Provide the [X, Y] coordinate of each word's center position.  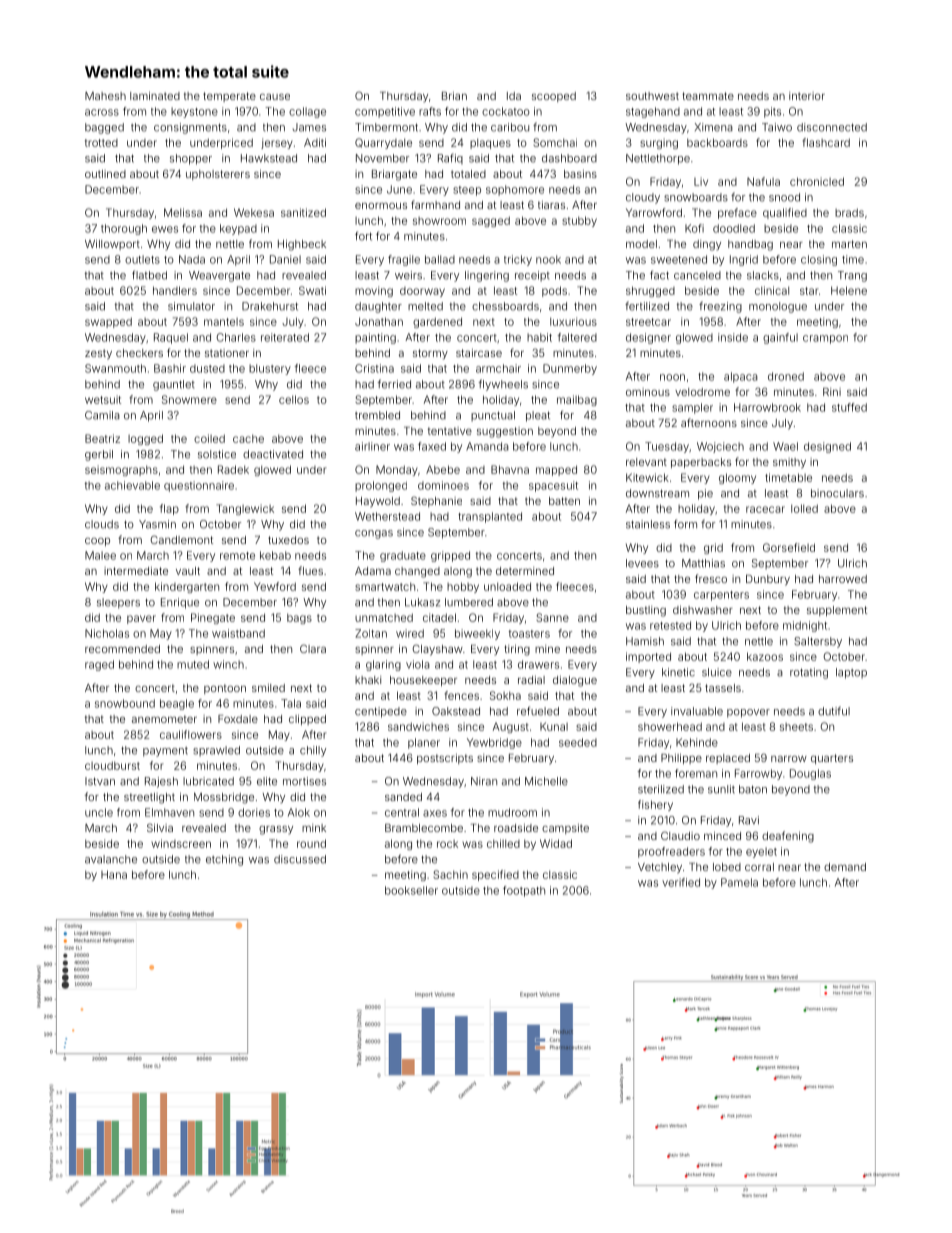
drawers [538, 664]
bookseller [411, 890]
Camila [102, 415]
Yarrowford [654, 212]
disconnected [832, 127]
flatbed [149, 275]
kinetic [678, 672]
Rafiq [450, 158]
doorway [422, 292]
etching [224, 860]
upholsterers [218, 175]
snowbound [125, 703]
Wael [785, 446]
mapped [556, 470]
